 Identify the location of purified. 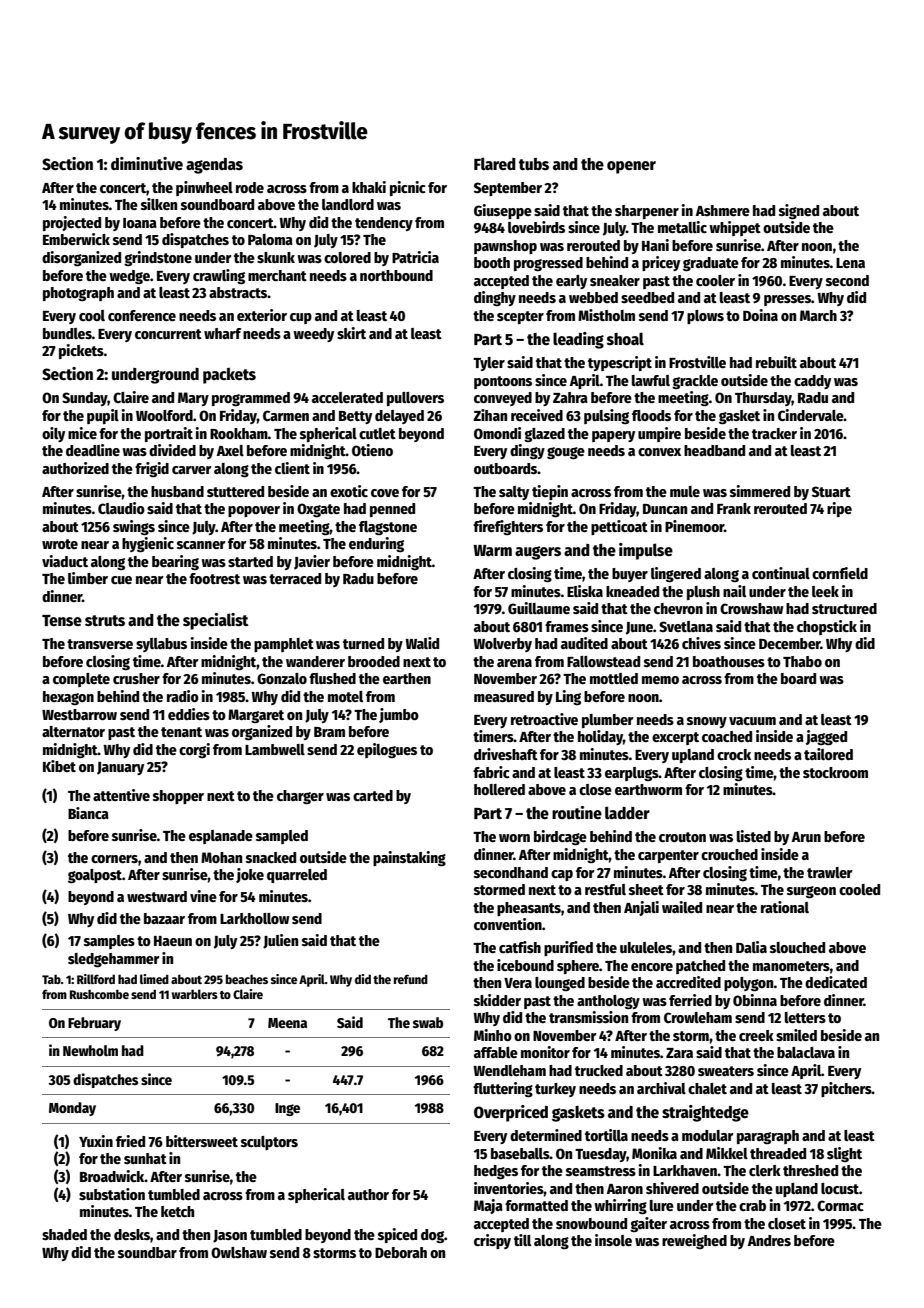
(568, 948).
